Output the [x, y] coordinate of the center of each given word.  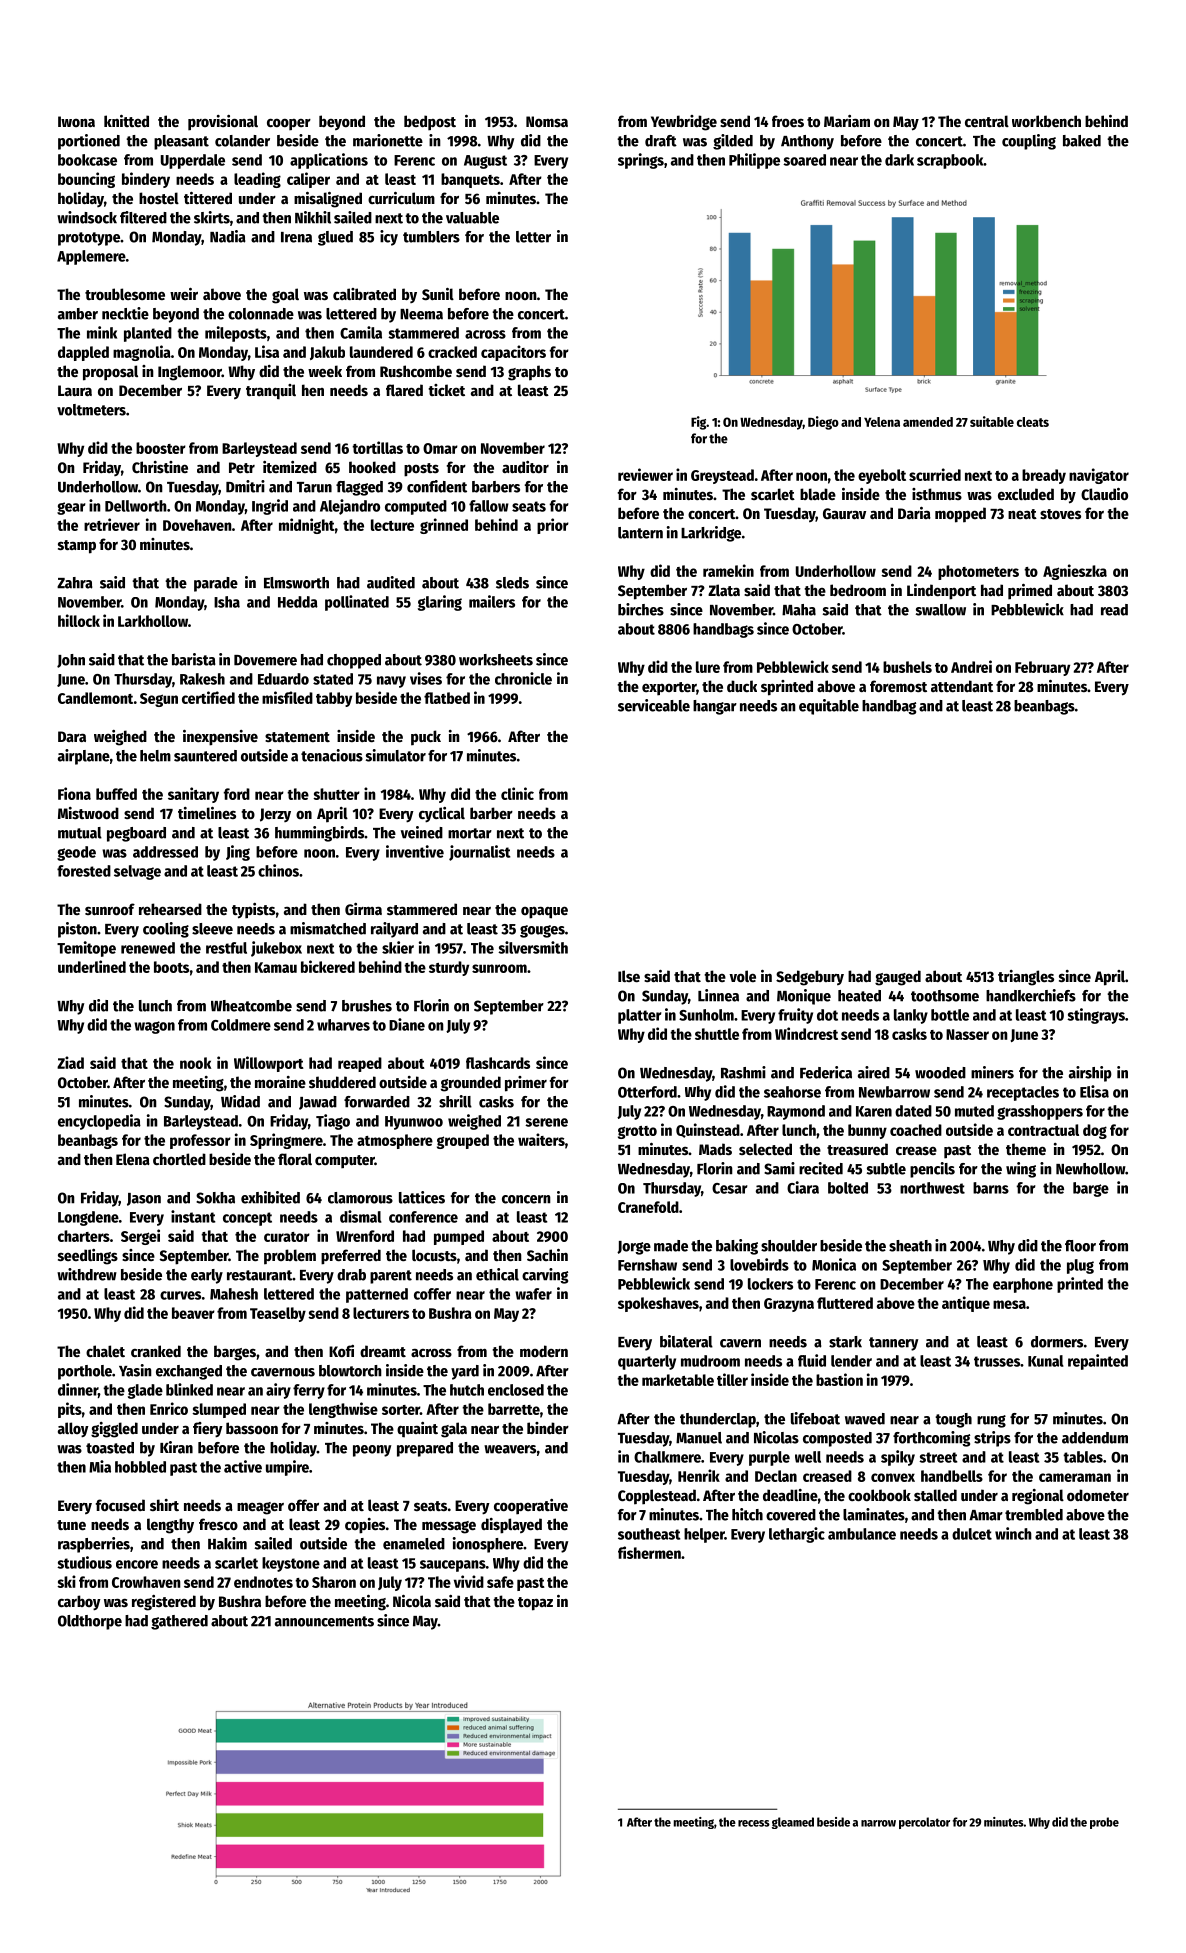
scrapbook [950, 161]
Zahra [75, 583]
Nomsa [547, 121]
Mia [100, 1466]
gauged [898, 978]
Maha [799, 610]
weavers [510, 1449]
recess [754, 1823]
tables [1083, 1457]
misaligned [328, 200]
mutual [80, 833]
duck [742, 686]
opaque [544, 912]
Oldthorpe [90, 1622]
